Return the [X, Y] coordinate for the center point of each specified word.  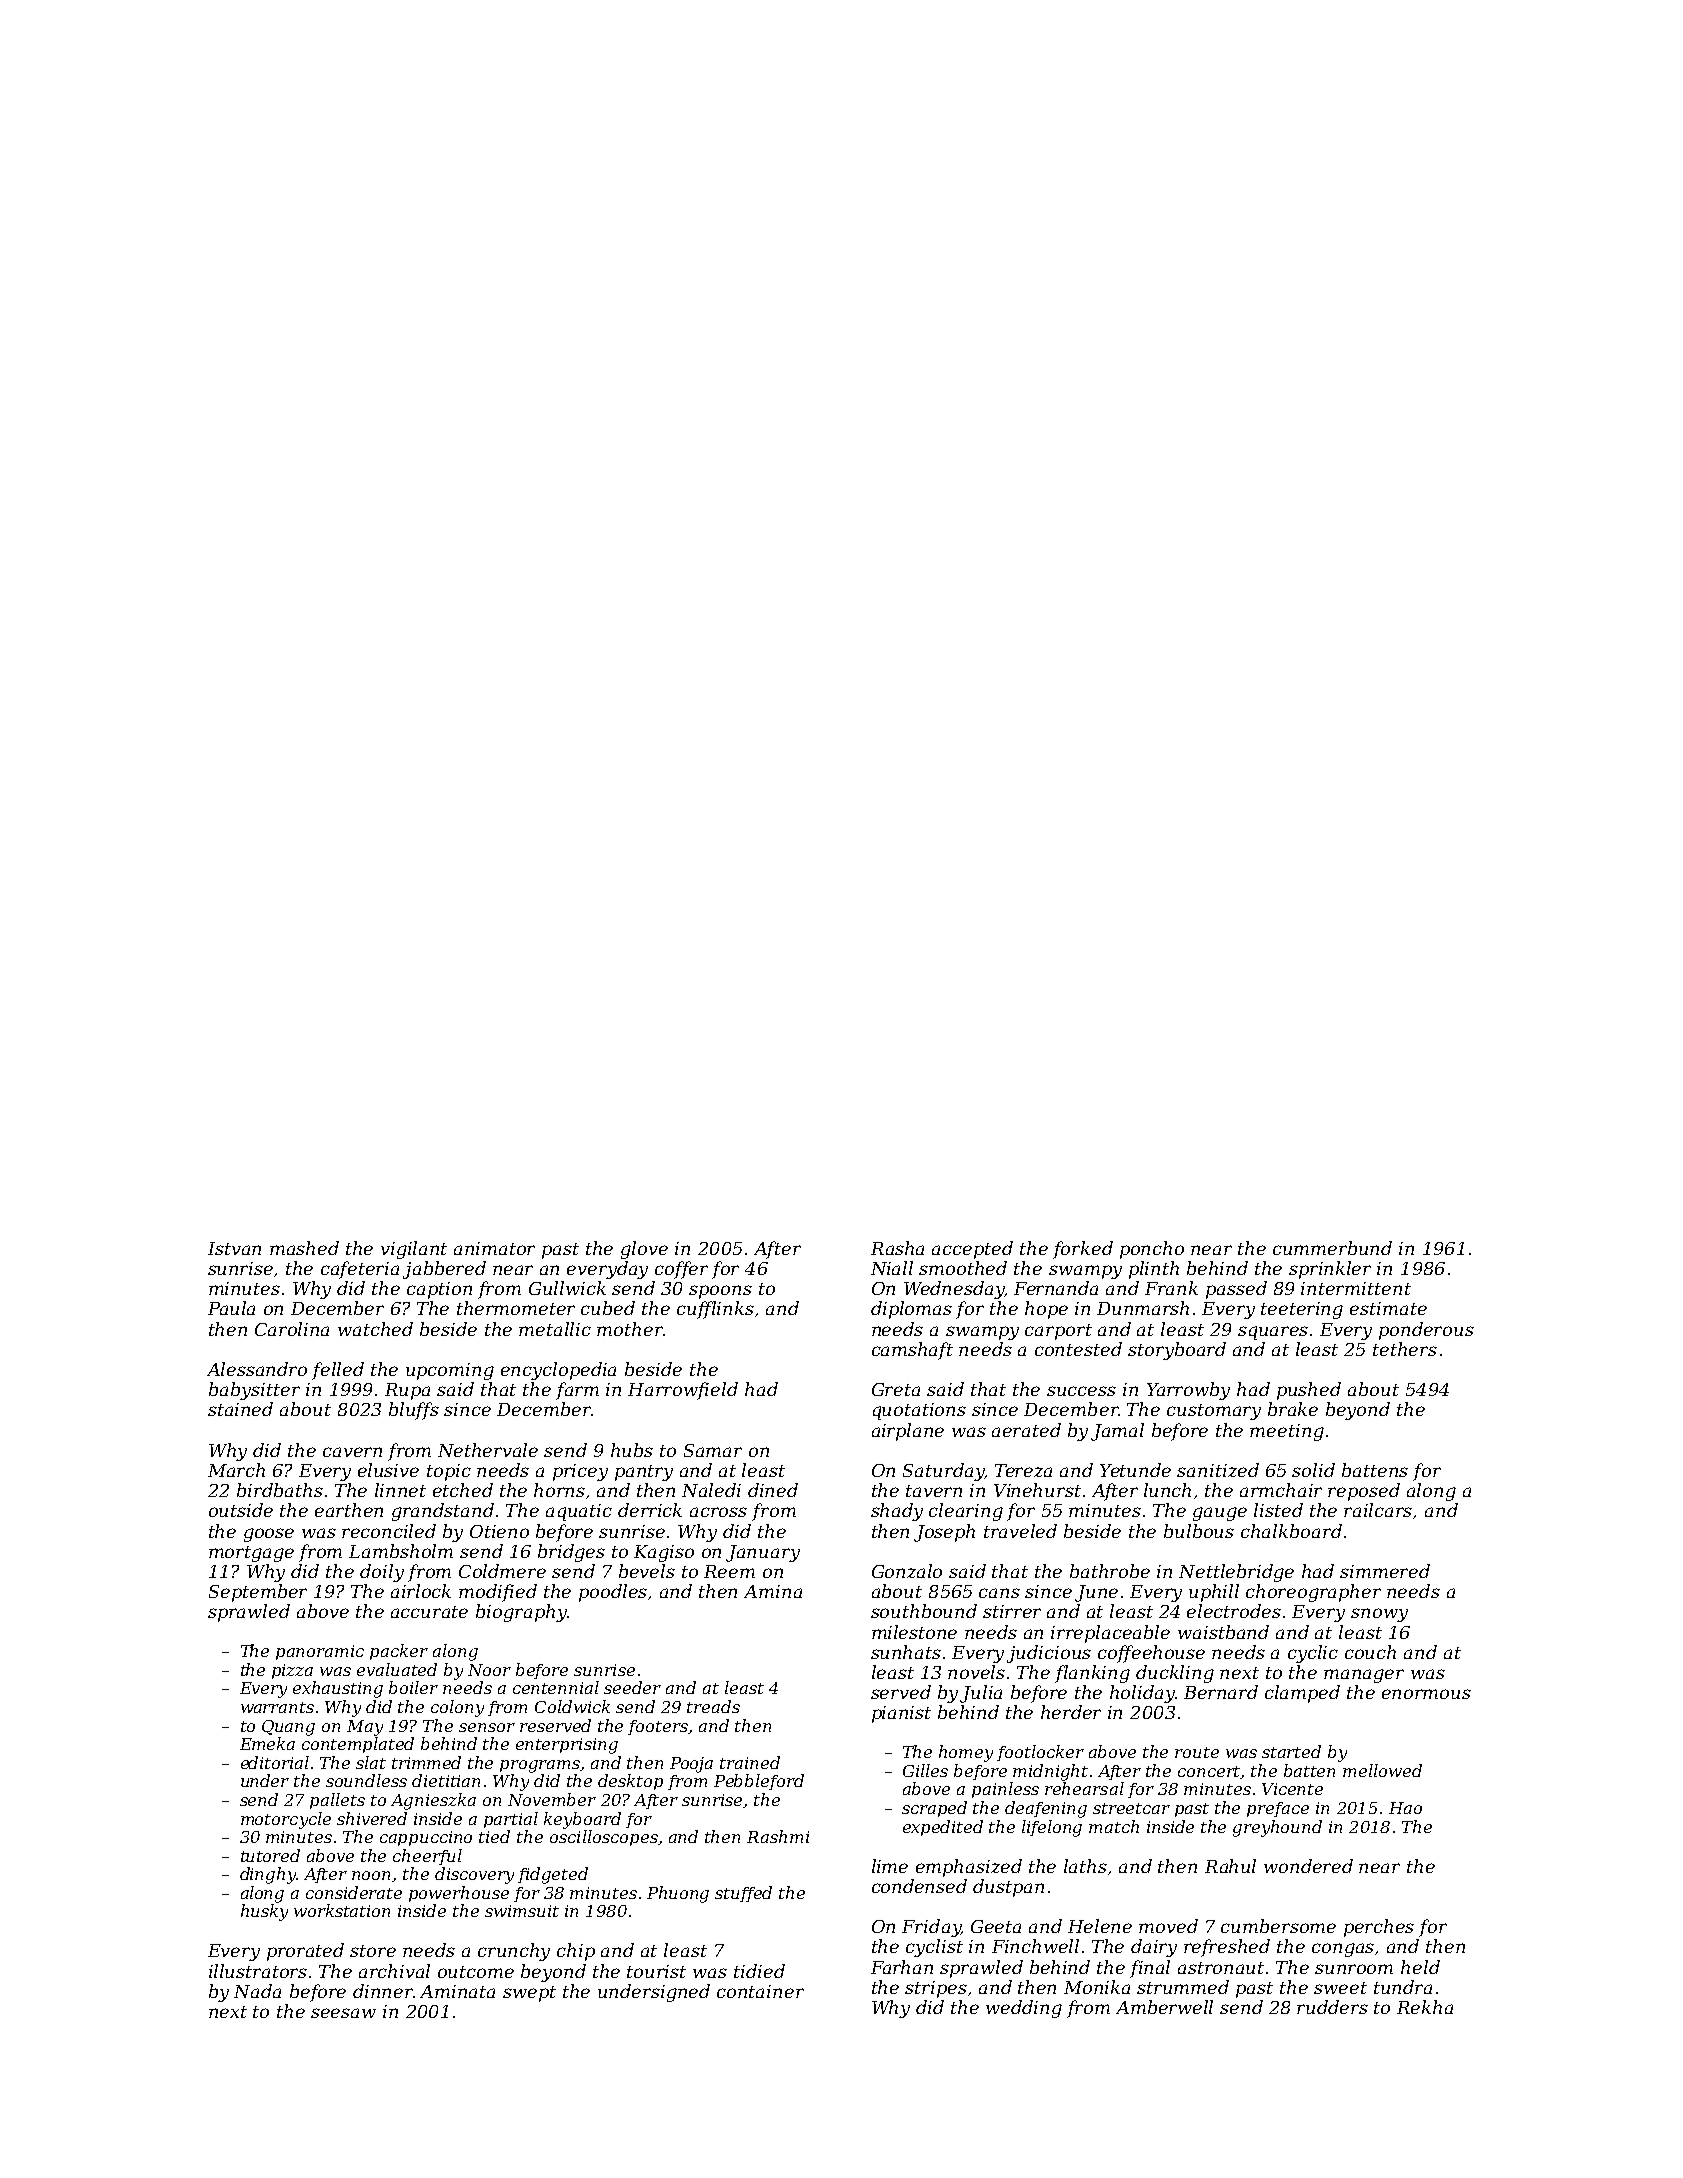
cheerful [427, 1857]
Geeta [996, 1926]
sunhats [906, 1652]
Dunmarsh [1143, 1308]
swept [529, 1994]
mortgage [251, 1554]
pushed [1309, 1391]
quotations [919, 1411]
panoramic [320, 1652]
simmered [1385, 1571]
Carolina [292, 1329]
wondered [1308, 1866]
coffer [681, 1270]
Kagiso [664, 1553]
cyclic [1313, 1654]
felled [338, 1371]
